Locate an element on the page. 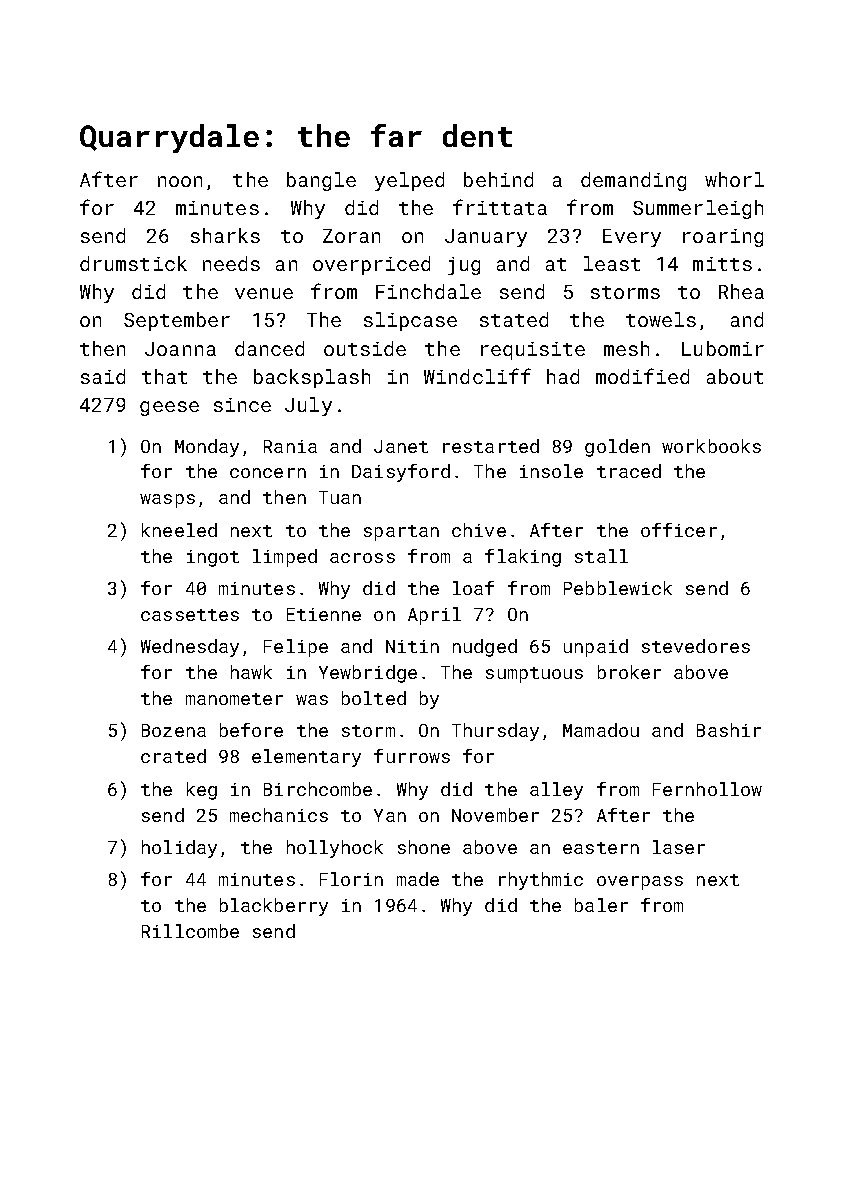 This page has width=844, height=1197. spartan is located at coordinates (401, 533).
